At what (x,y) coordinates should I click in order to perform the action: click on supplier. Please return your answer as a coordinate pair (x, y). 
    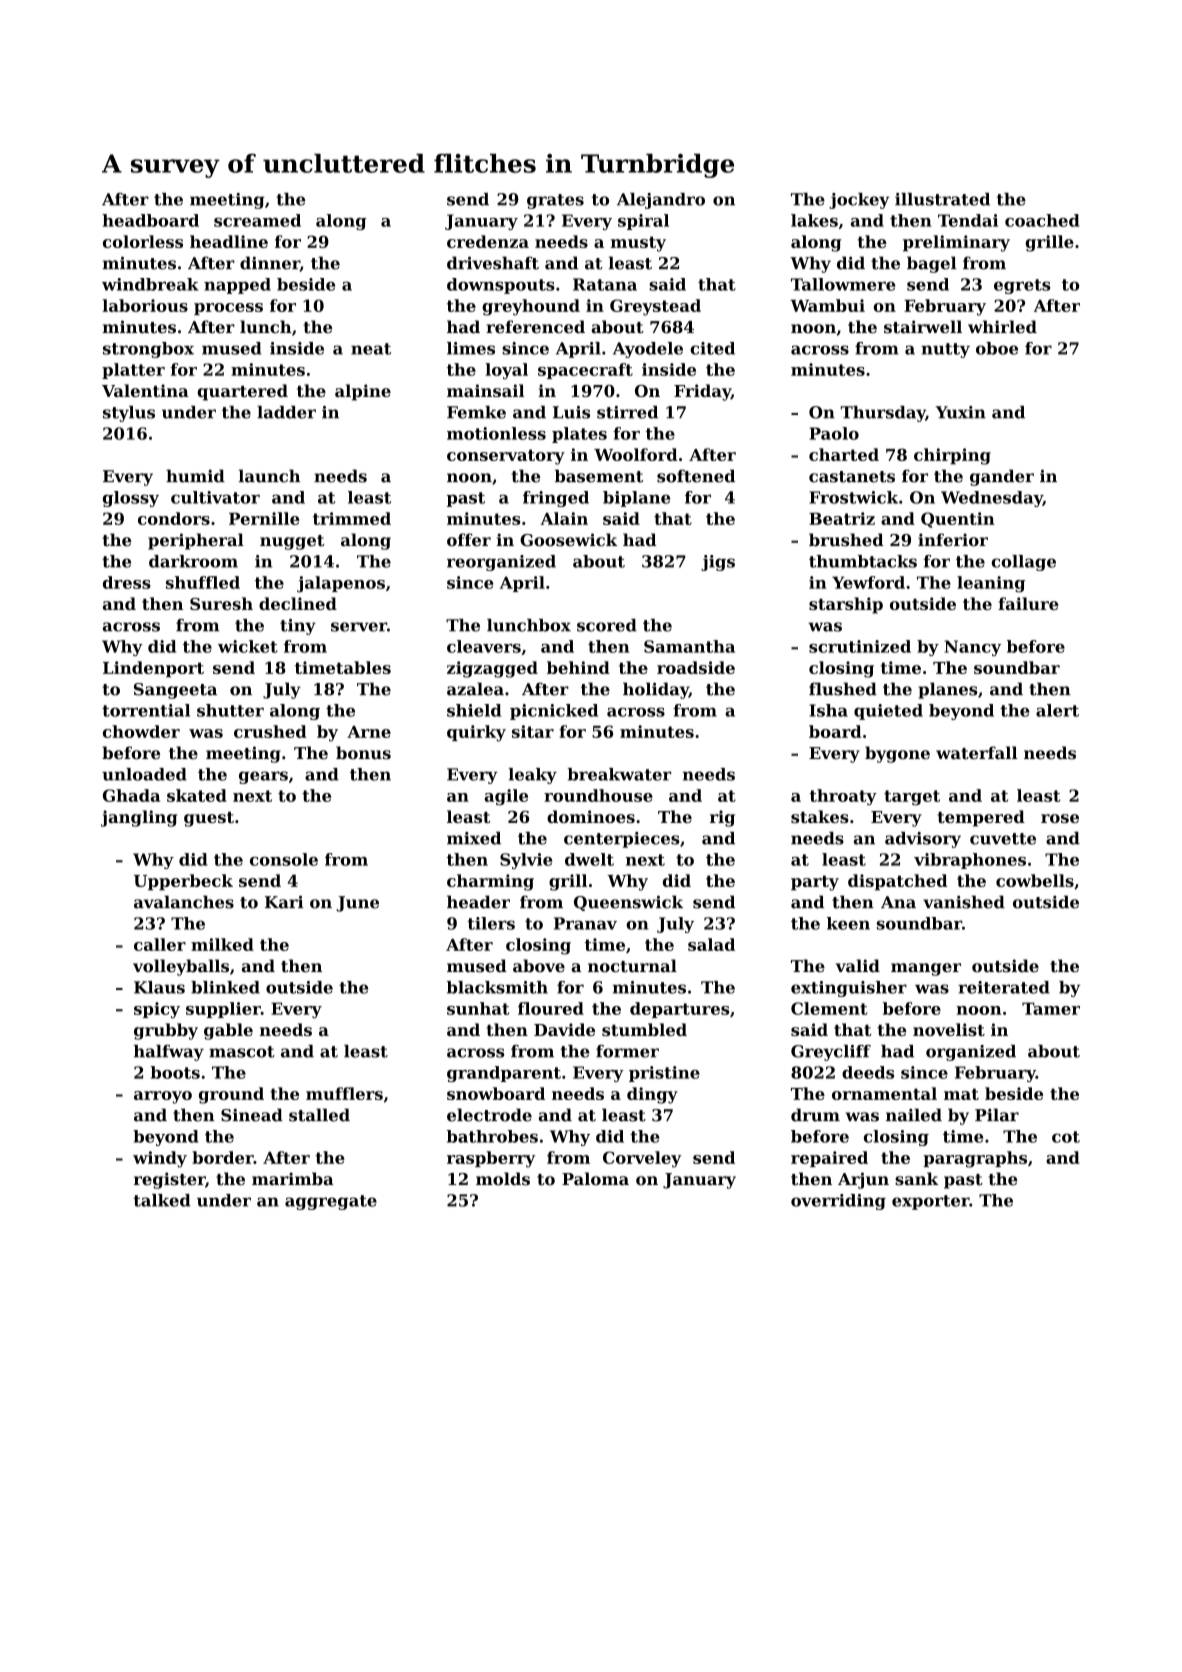
    Looking at the image, I should click on (223, 1010).
